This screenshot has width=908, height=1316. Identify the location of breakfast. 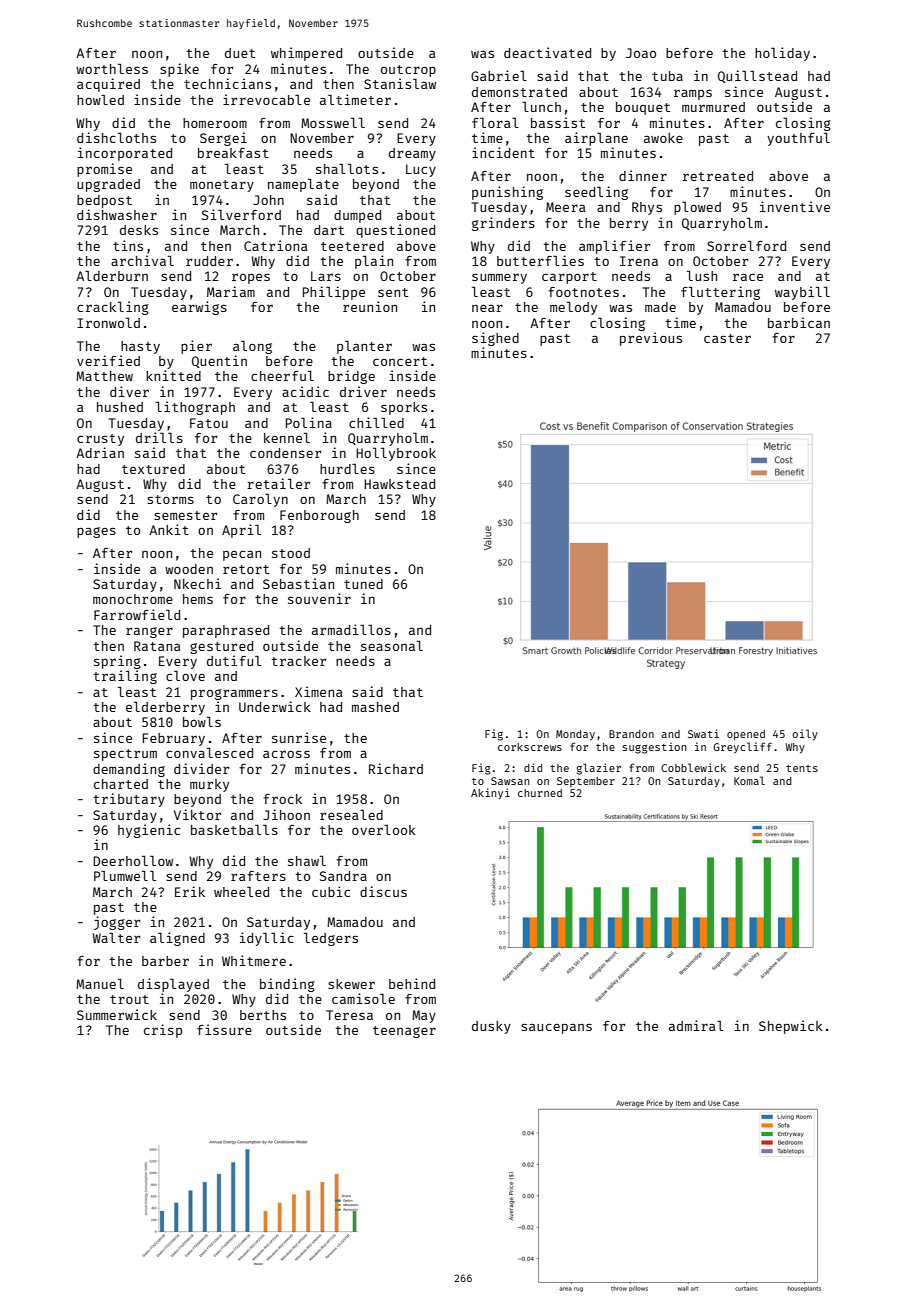
(233, 153).
